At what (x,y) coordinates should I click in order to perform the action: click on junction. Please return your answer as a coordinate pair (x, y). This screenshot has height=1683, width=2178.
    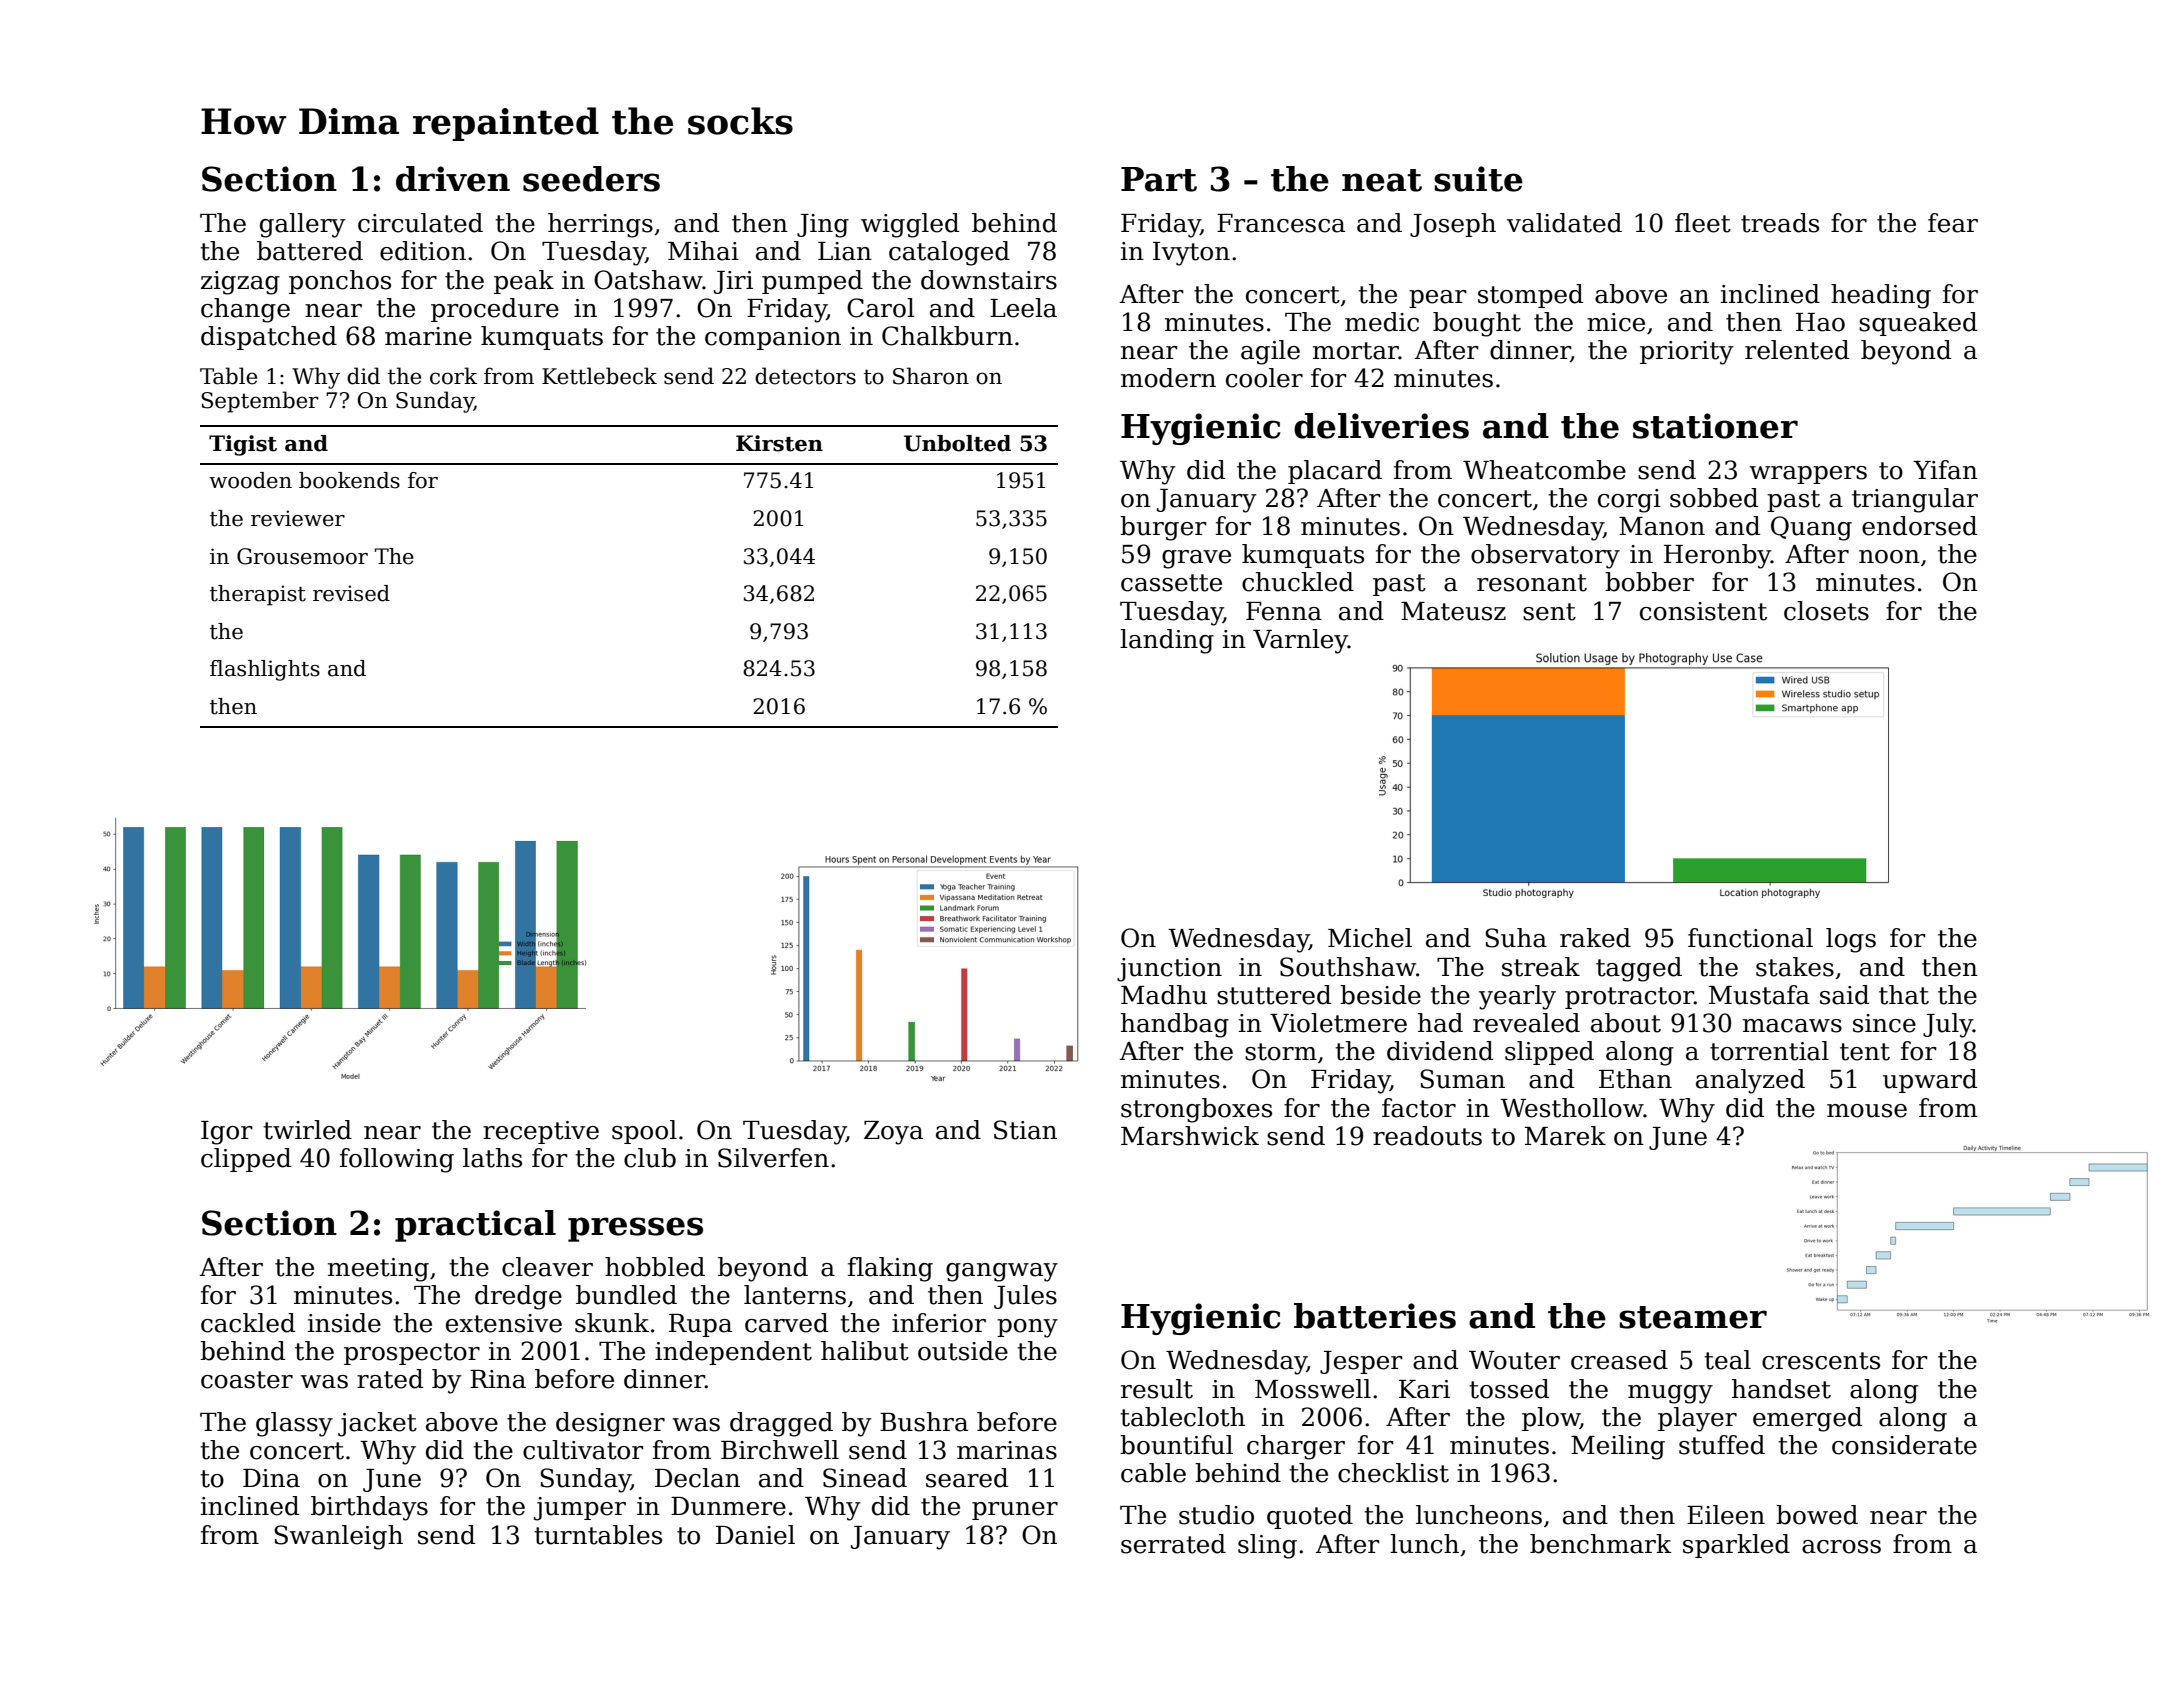
    Looking at the image, I should click on (1169, 970).
